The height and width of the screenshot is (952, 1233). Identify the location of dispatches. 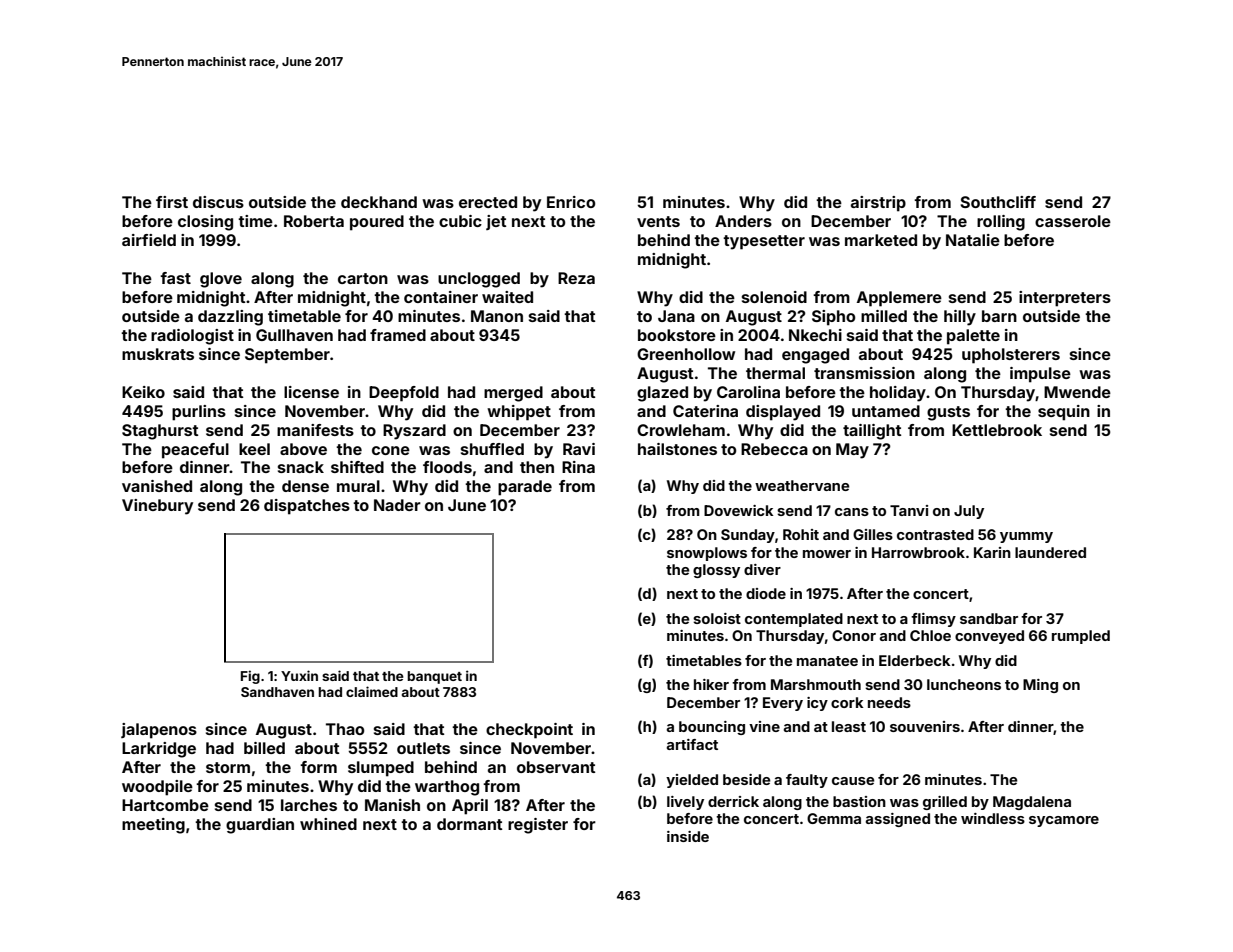
(307, 507).
